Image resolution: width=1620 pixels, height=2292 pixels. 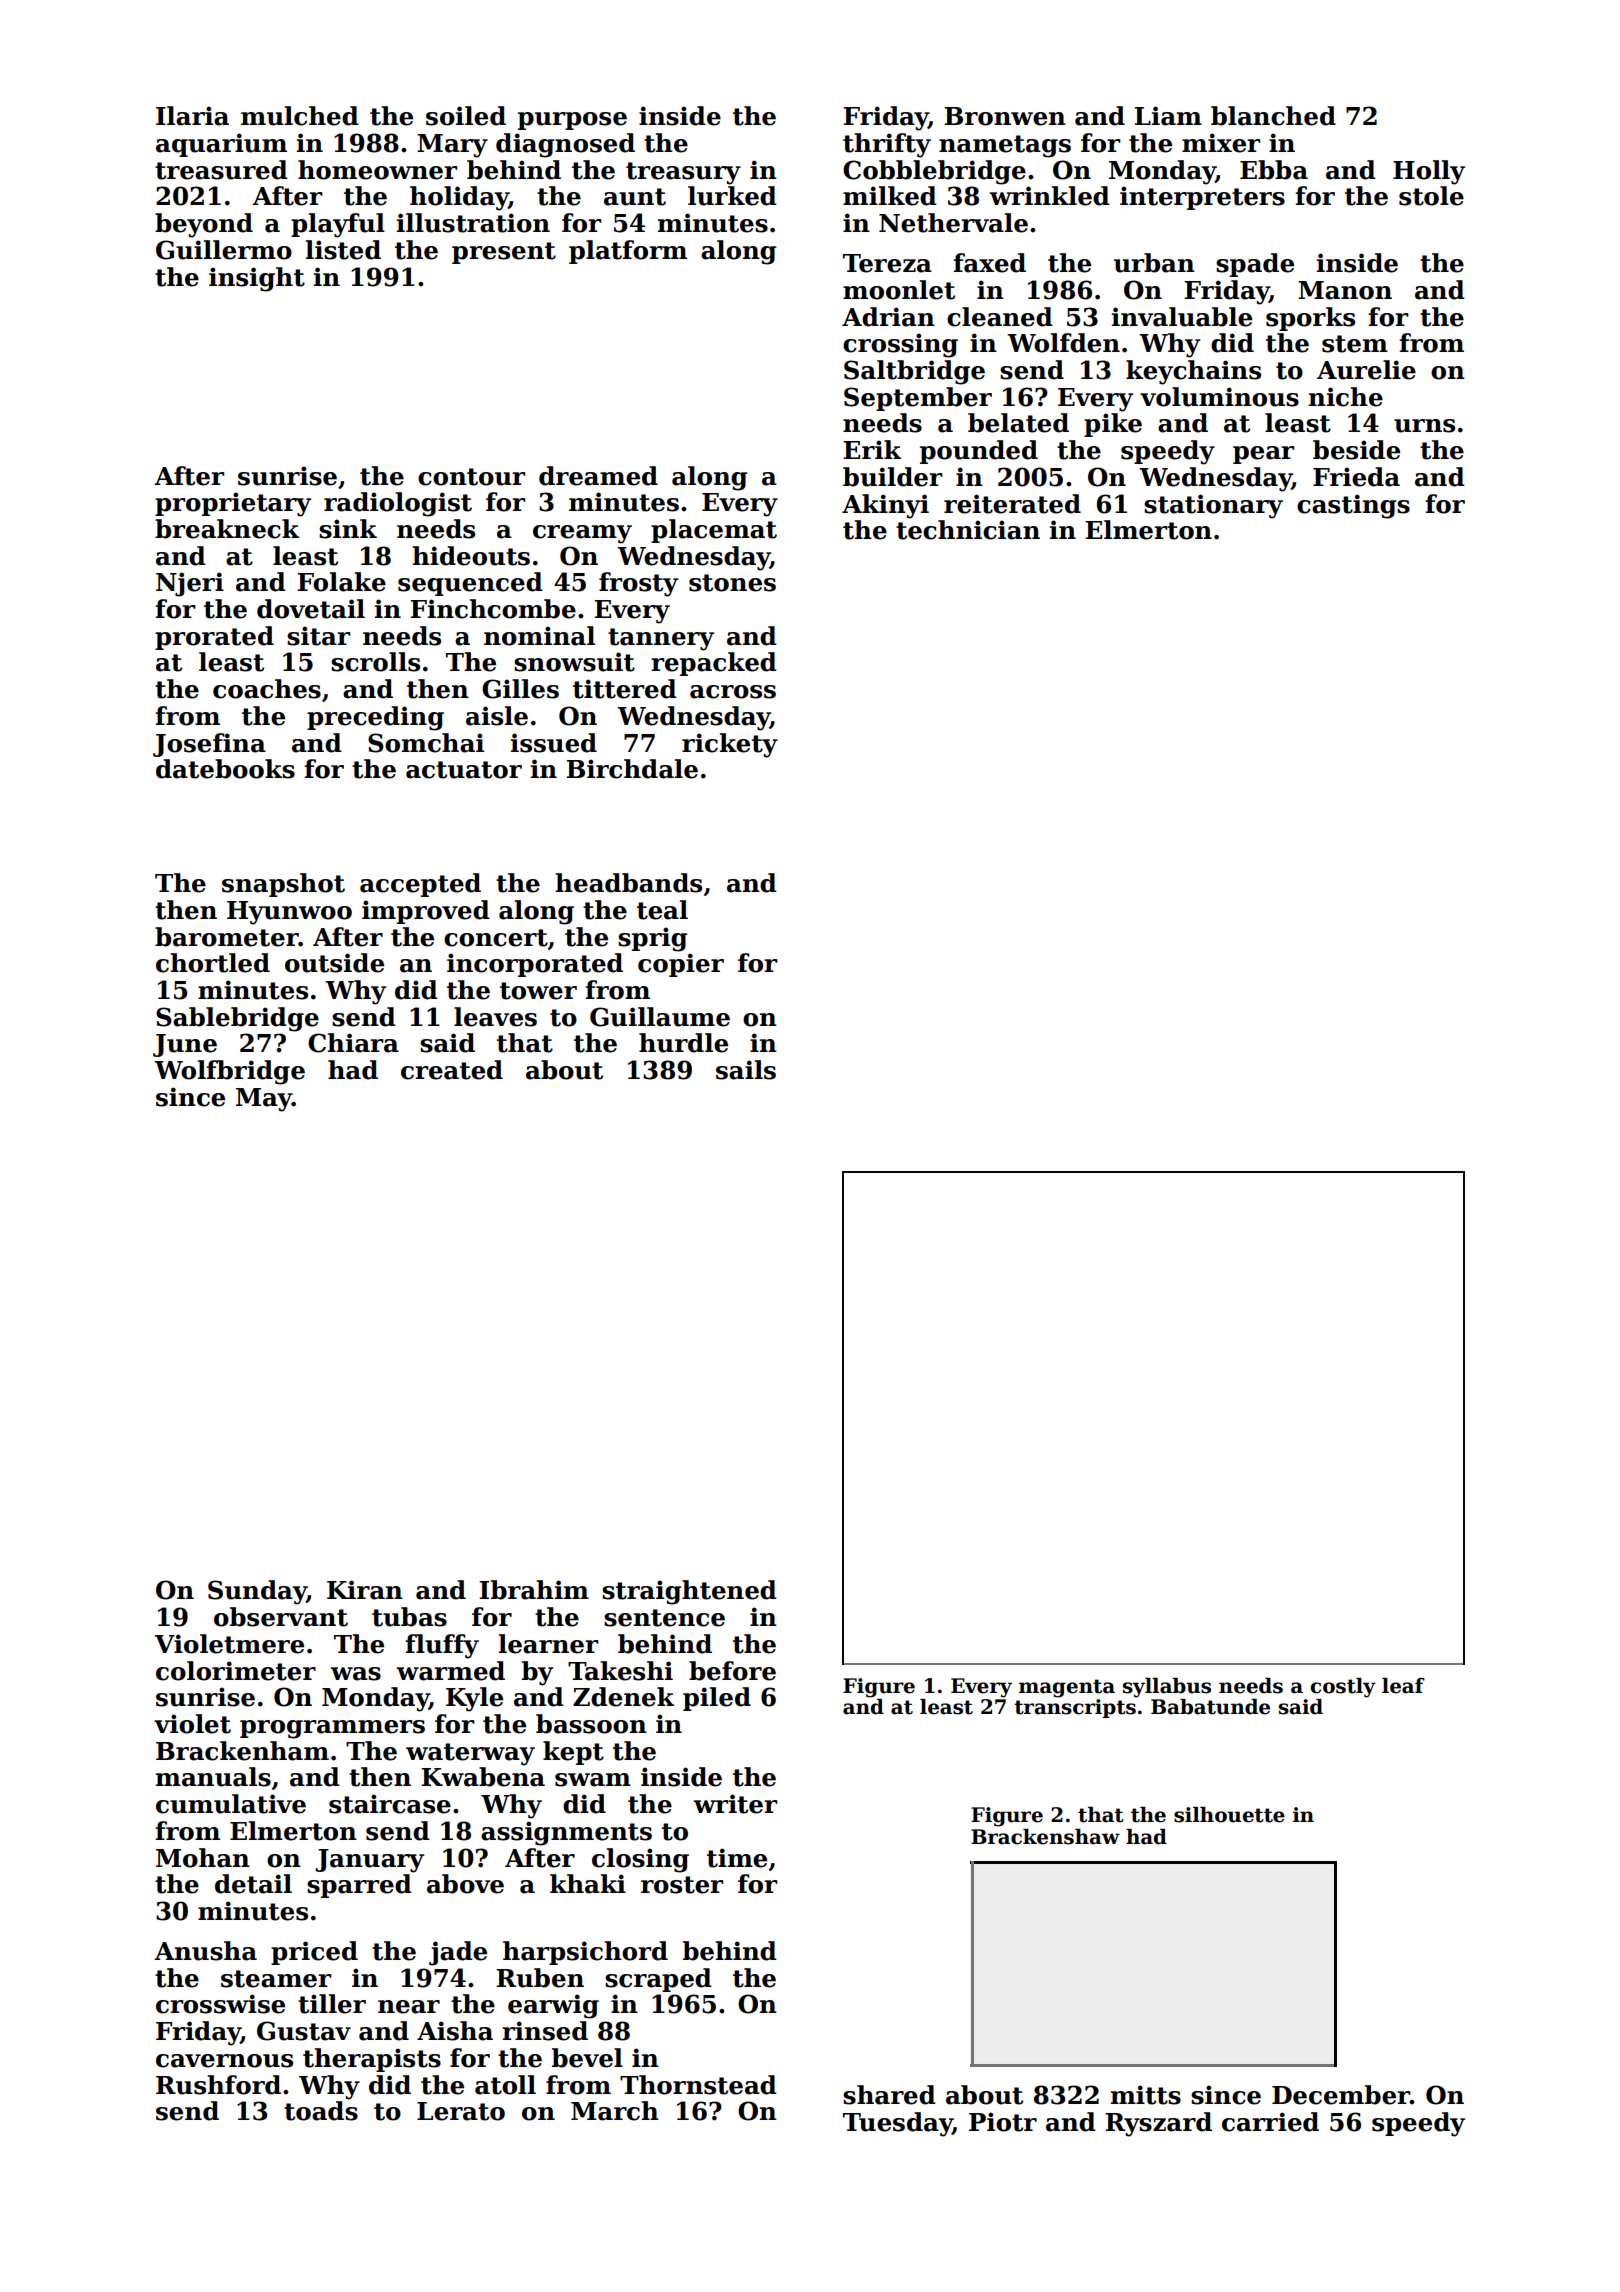 I want to click on Gilles, so click(x=520, y=689).
